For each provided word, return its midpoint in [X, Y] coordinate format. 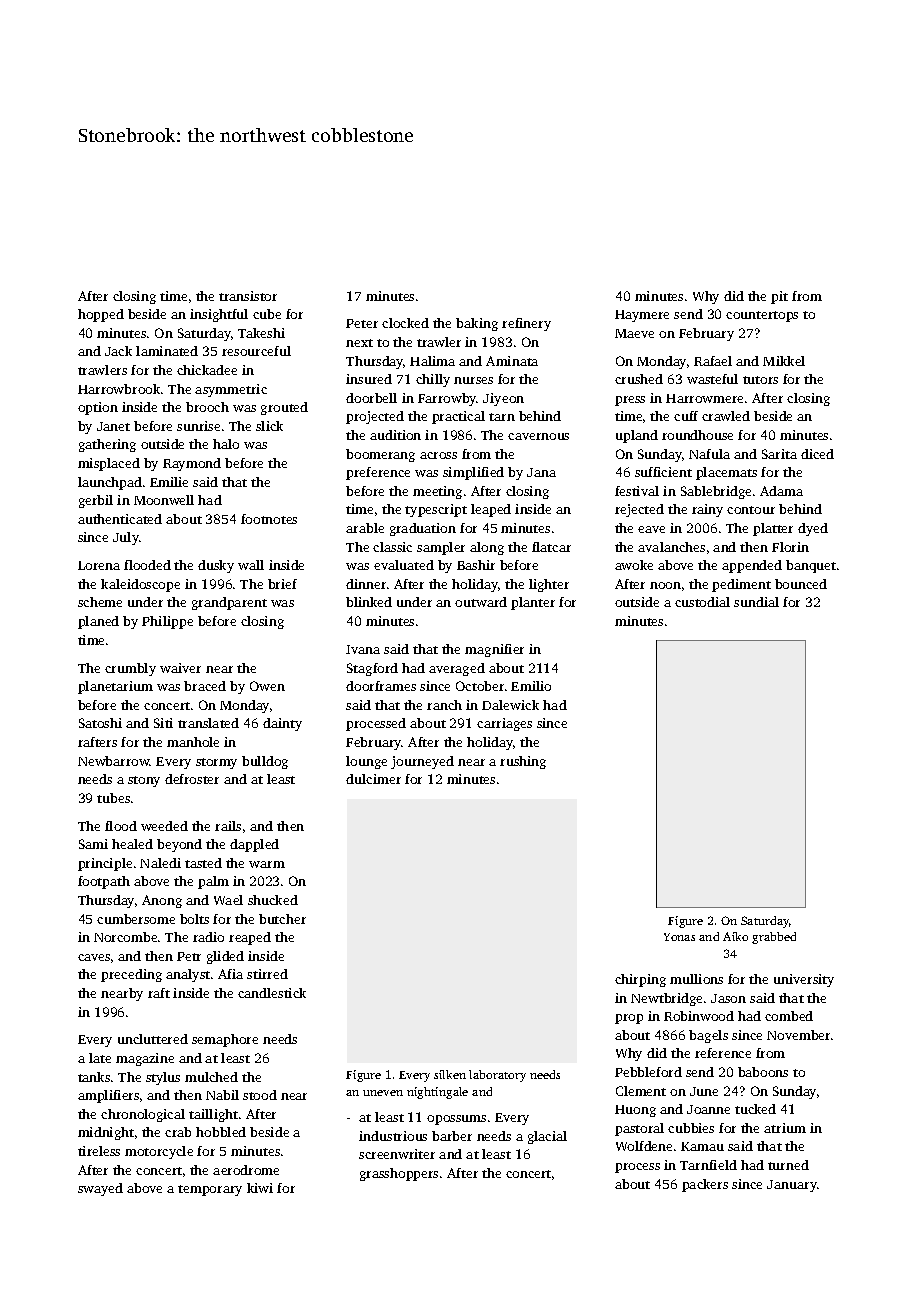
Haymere [642, 316]
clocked [405, 323]
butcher [282, 919]
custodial [702, 602]
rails [228, 826]
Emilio [531, 686]
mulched [211, 1077]
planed [98, 622]
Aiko [735, 936]
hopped [101, 315]
